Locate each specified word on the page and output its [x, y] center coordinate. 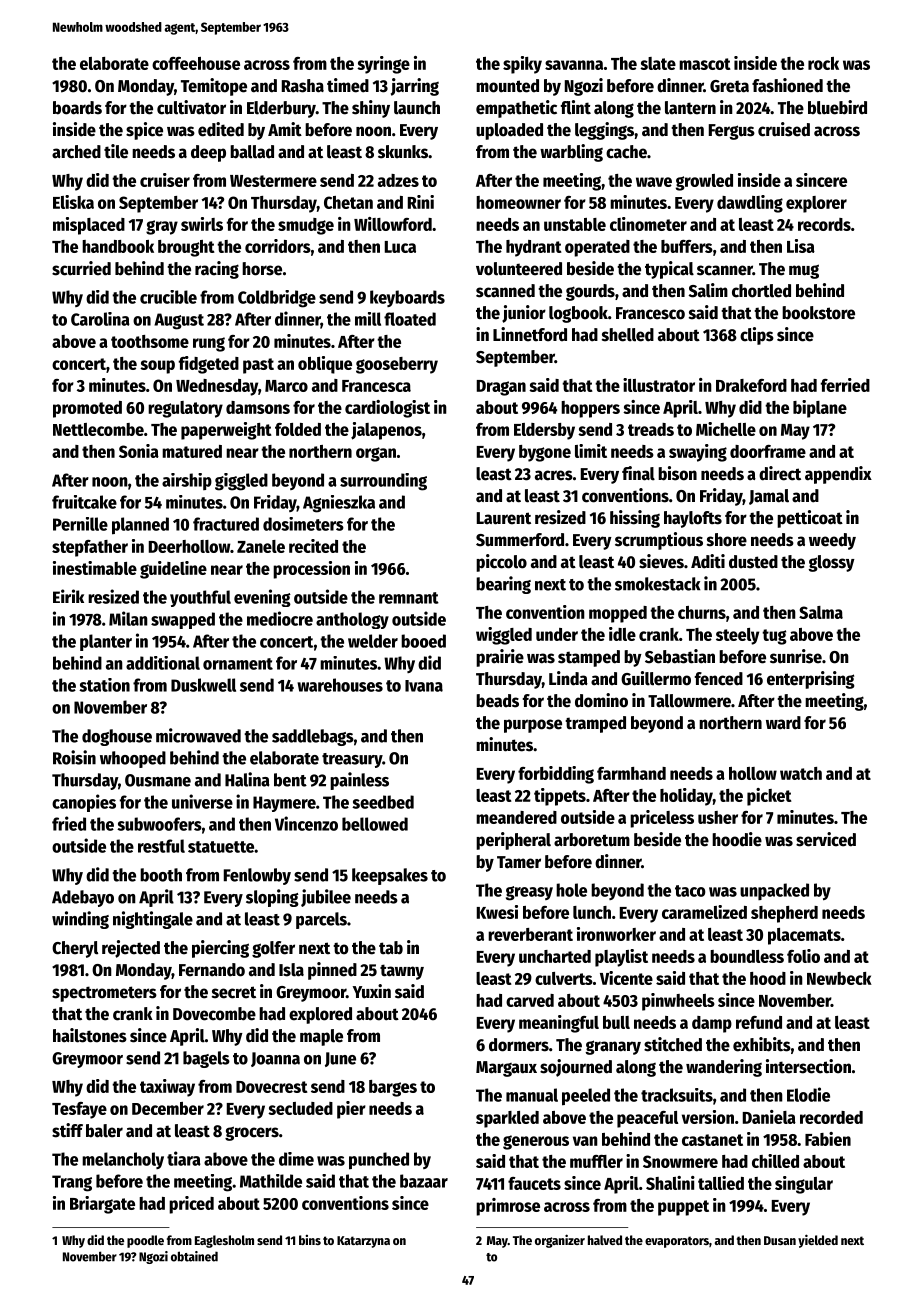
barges [393, 1088]
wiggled [504, 636]
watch [801, 773]
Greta [729, 86]
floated [410, 319]
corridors [278, 246]
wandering [724, 1068]
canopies [84, 803]
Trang [72, 1183]
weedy [832, 541]
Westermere [273, 181]
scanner [725, 270]
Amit [285, 129]
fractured [226, 524]
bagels [206, 1059]
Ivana [424, 686]
